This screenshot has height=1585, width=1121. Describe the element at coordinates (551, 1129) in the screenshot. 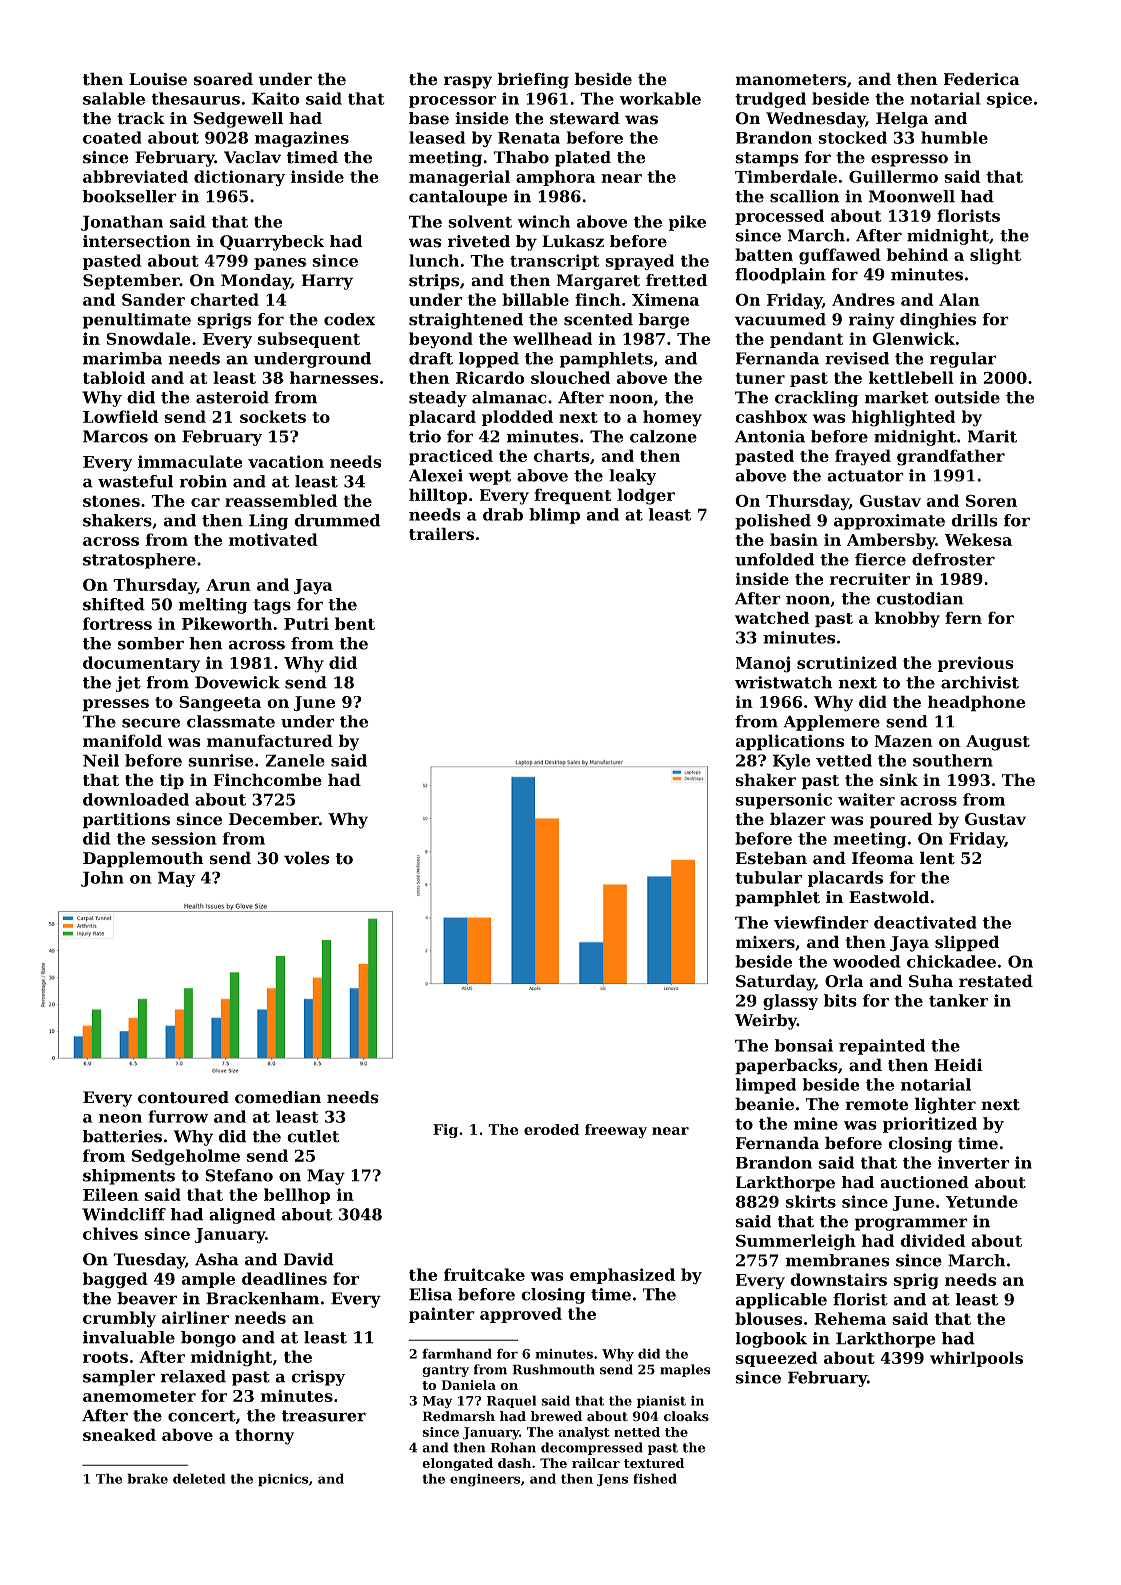

I see `eroded` at that location.
